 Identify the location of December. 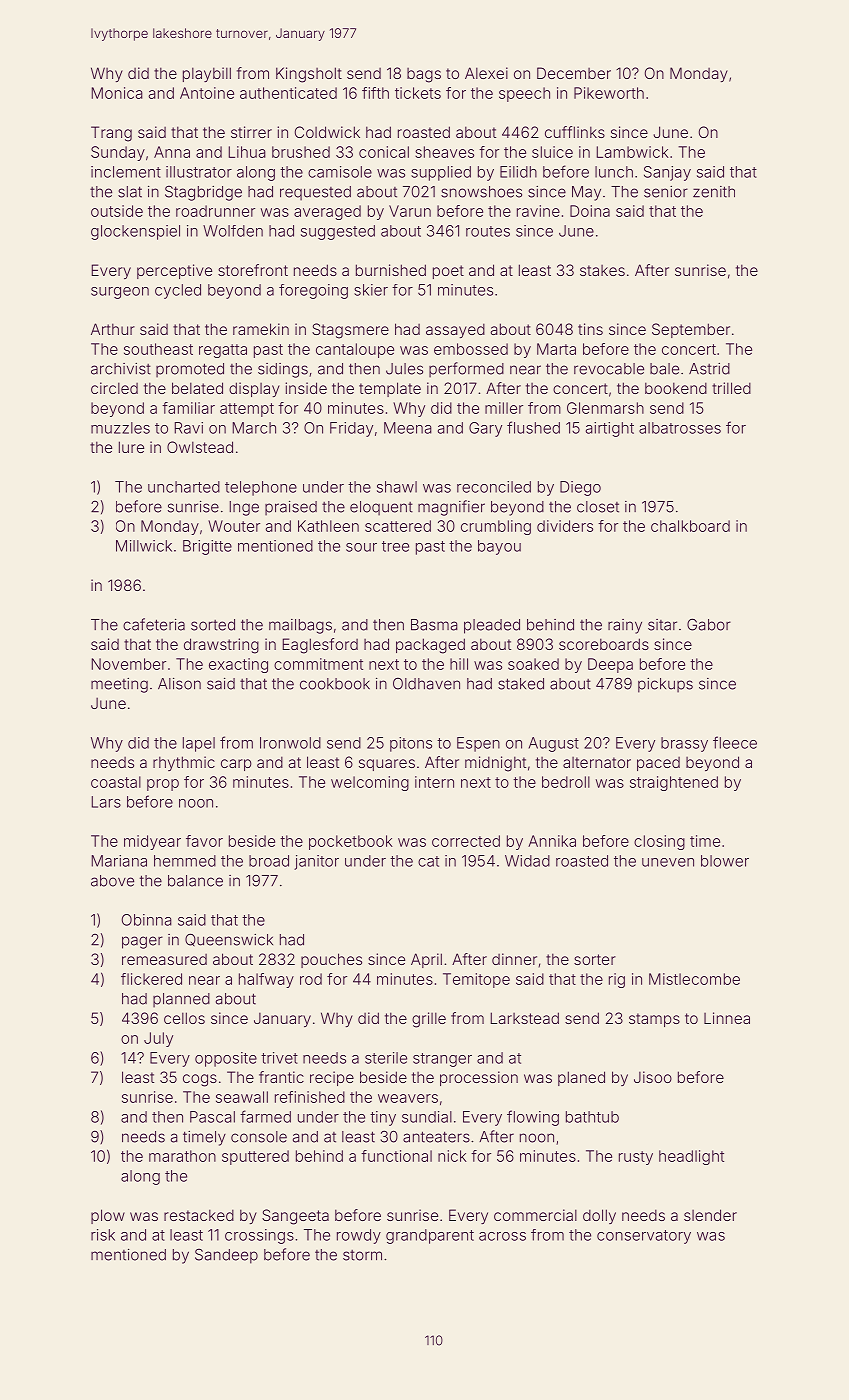
(574, 73).
